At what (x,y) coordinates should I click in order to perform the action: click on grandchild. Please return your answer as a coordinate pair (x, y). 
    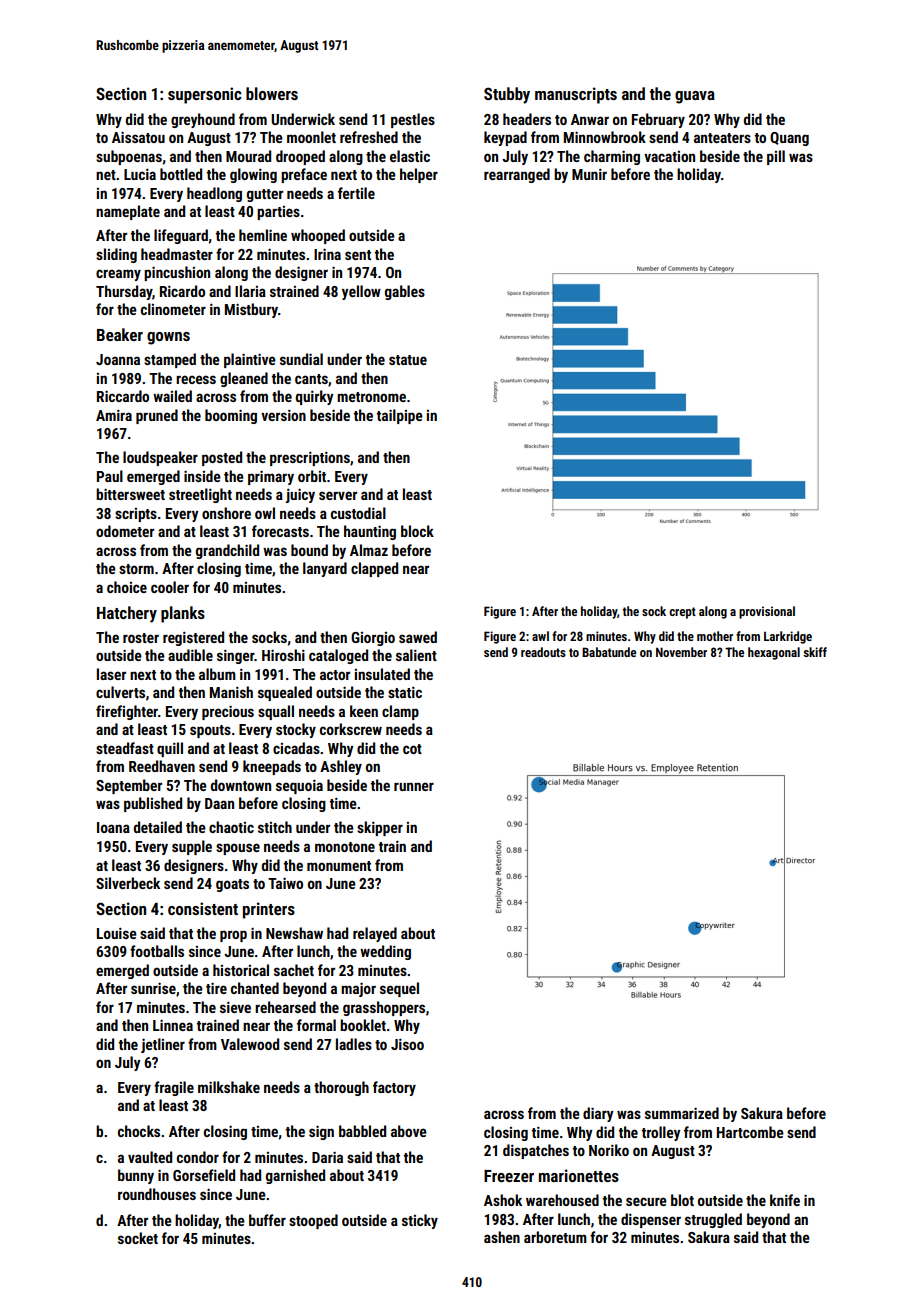
    Looking at the image, I should click on (227, 551).
